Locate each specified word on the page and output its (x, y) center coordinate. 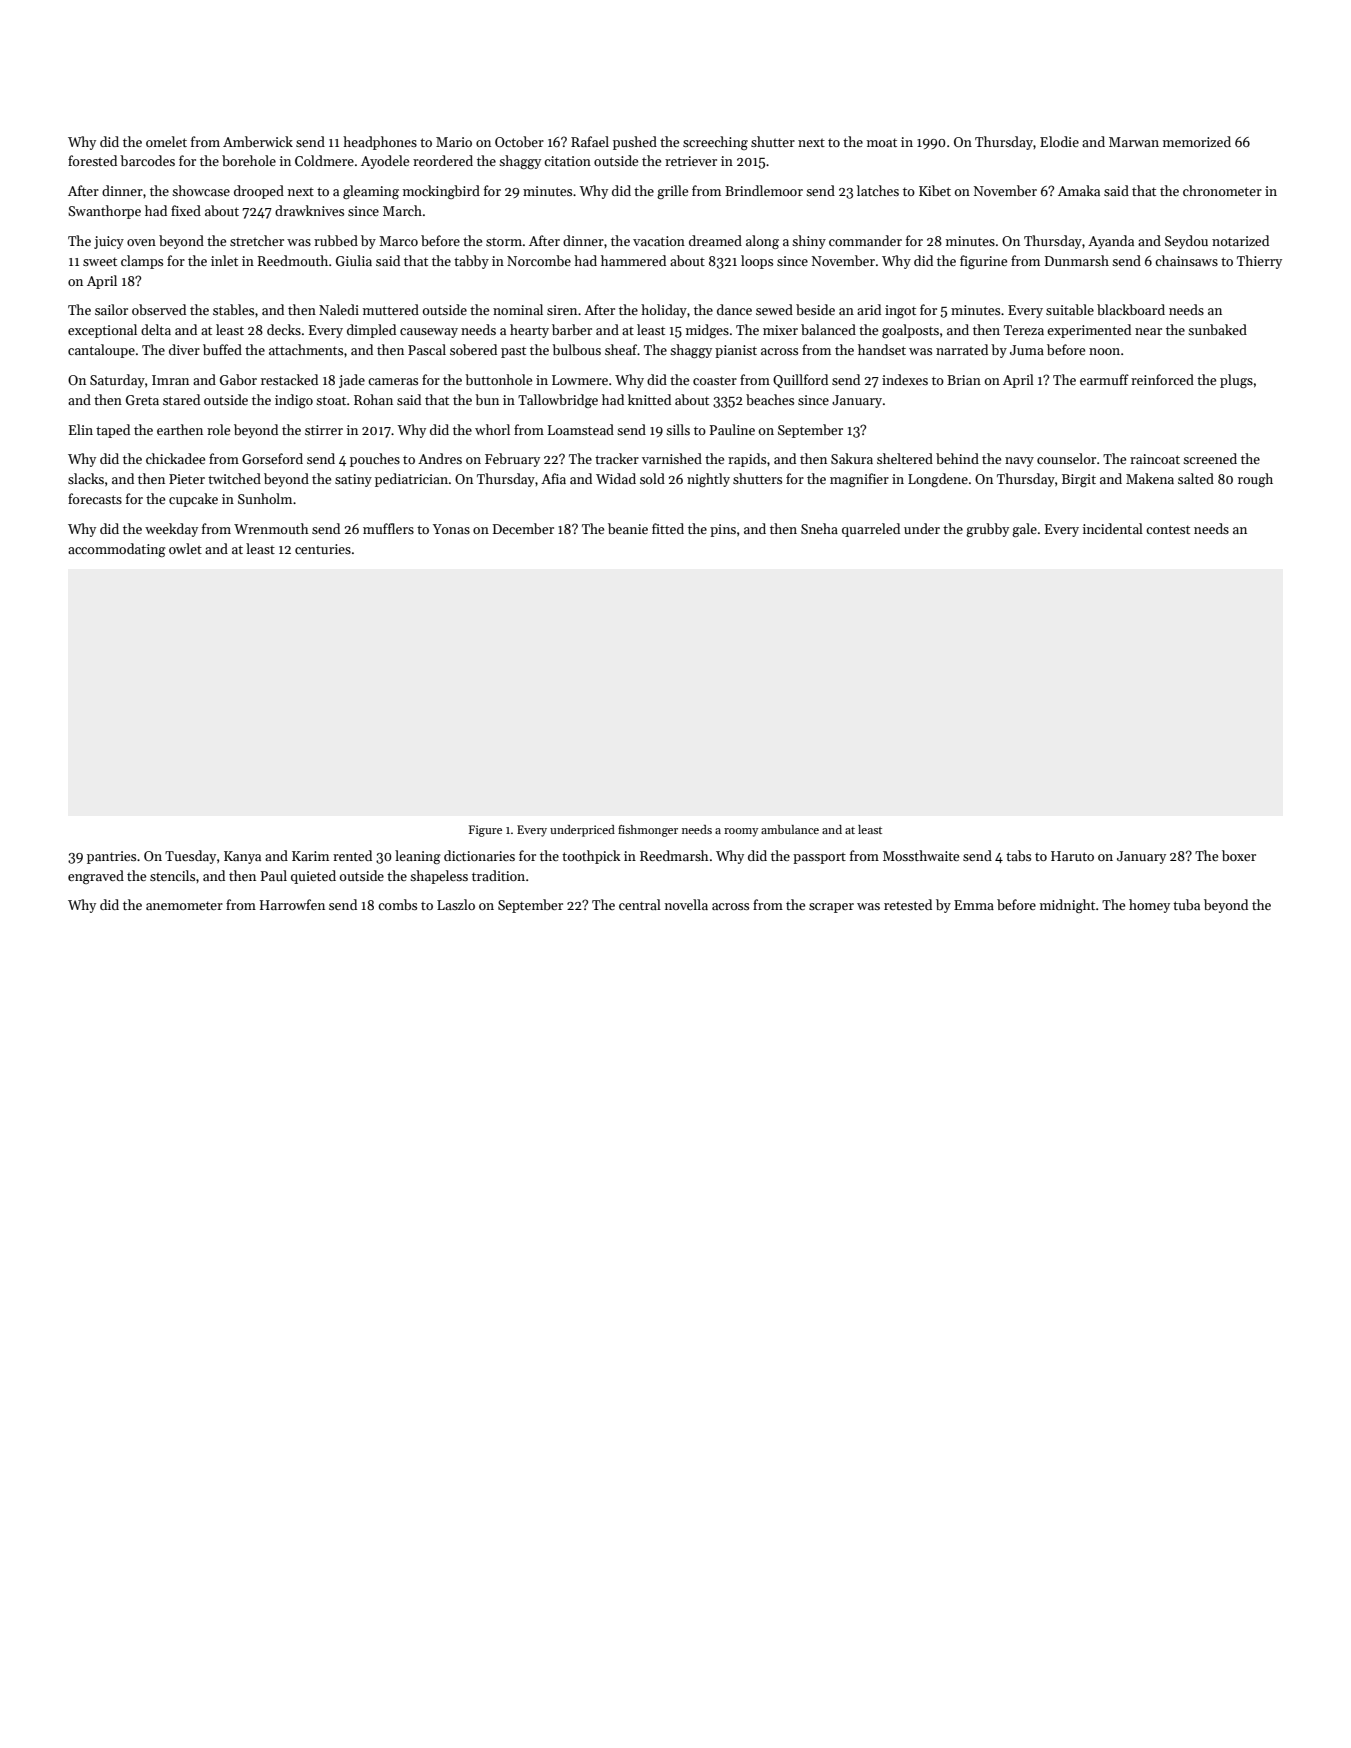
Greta (142, 400)
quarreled (871, 530)
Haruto (1072, 856)
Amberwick (258, 141)
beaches (770, 399)
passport (819, 858)
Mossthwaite (921, 855)
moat (882, 142)
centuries (323, 549)
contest (1168, 529)
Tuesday (190, 857)
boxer (1239, 855)
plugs (1236, 381)
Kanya (242, 857)
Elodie (1059, 141)
